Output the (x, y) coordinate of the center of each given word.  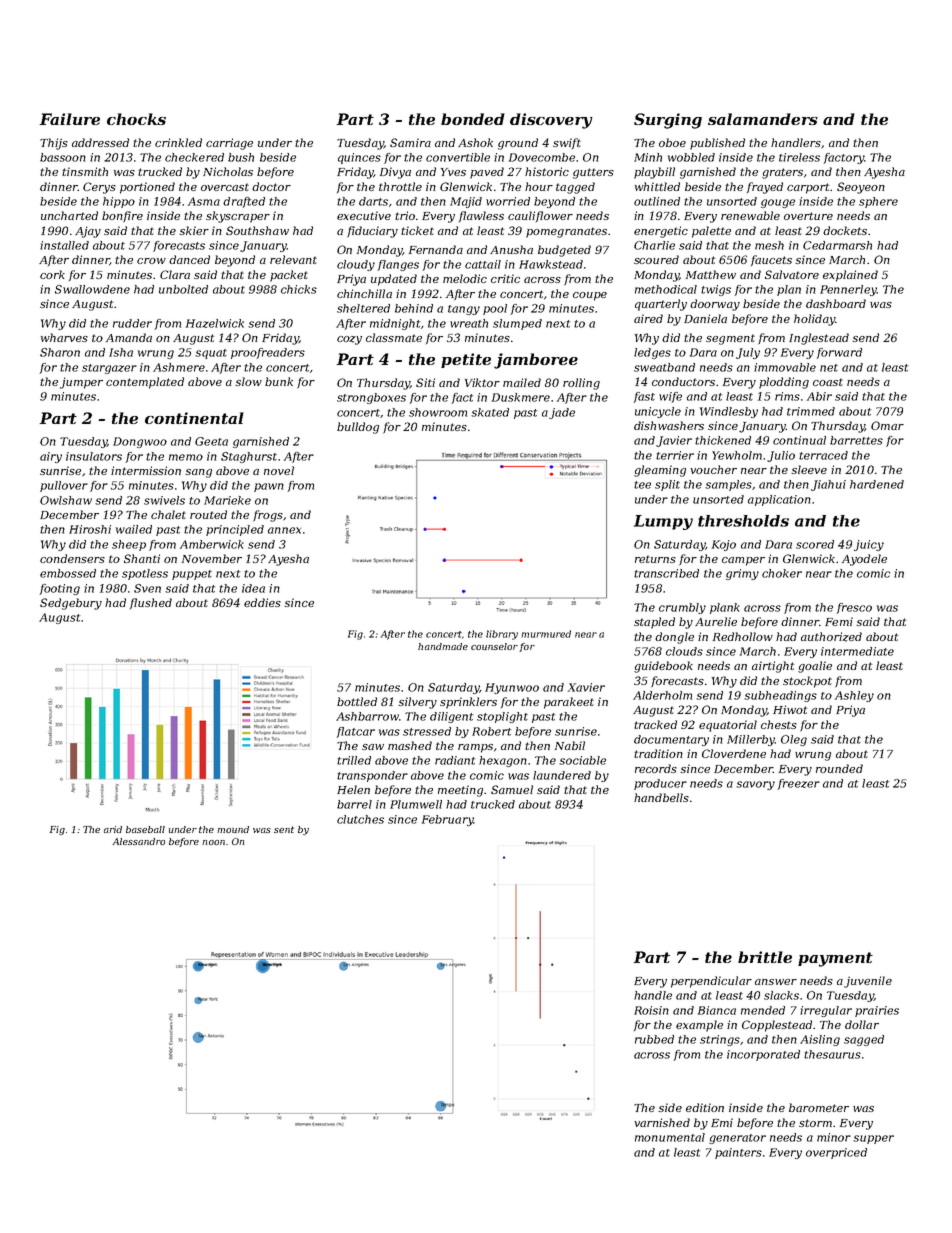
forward (839, 353)
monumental (670, 1137)
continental (194, 418)
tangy (464, 310)
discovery (551, 121)
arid (113, 829)
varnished (662, 1122)
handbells (661, 797)
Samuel (512, 789)
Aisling (820, 1040)
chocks (136, 119)
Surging (668, 121)
